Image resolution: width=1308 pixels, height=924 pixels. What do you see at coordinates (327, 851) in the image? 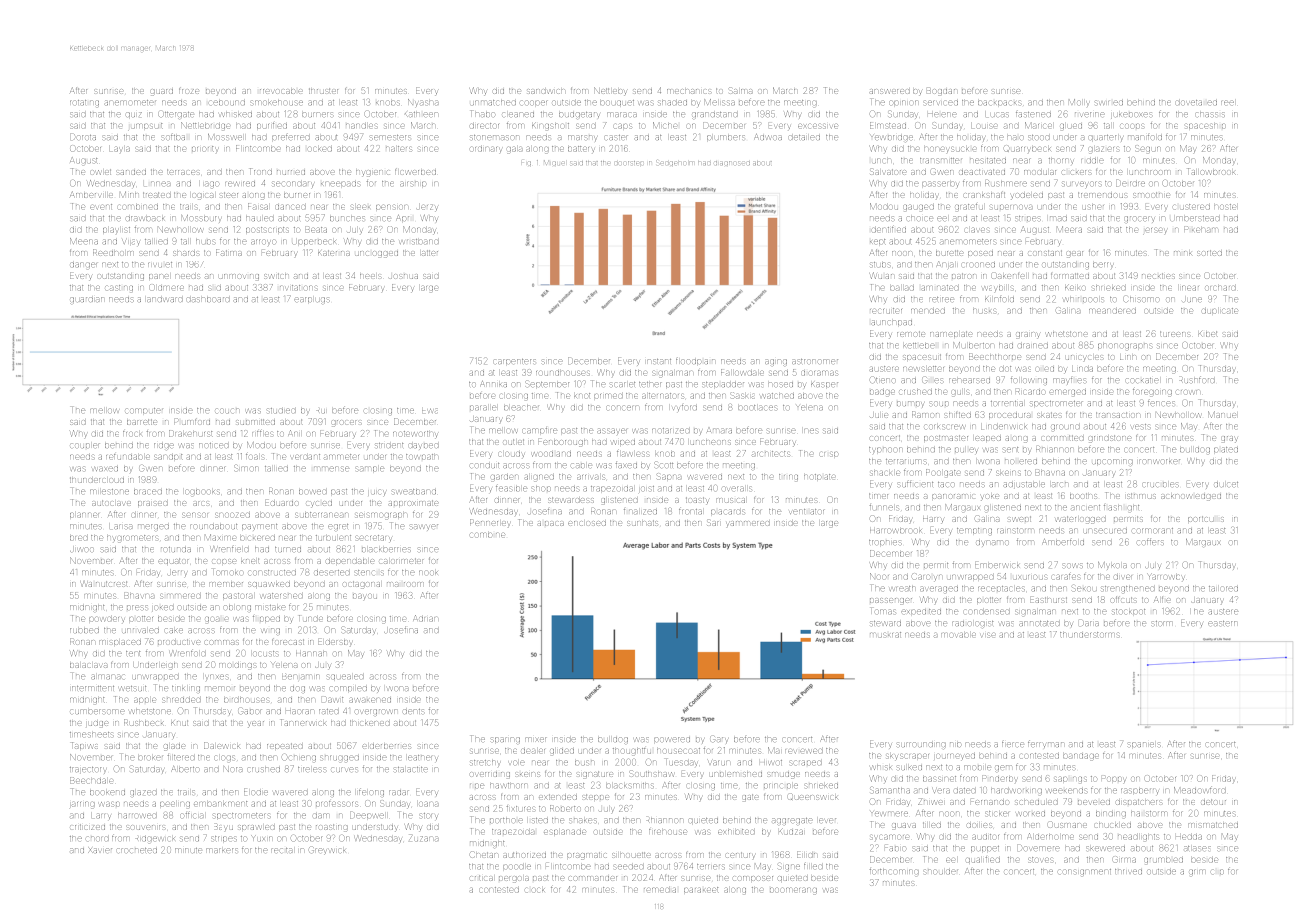
I see `Greywick` at bounding box center [327, 851].
